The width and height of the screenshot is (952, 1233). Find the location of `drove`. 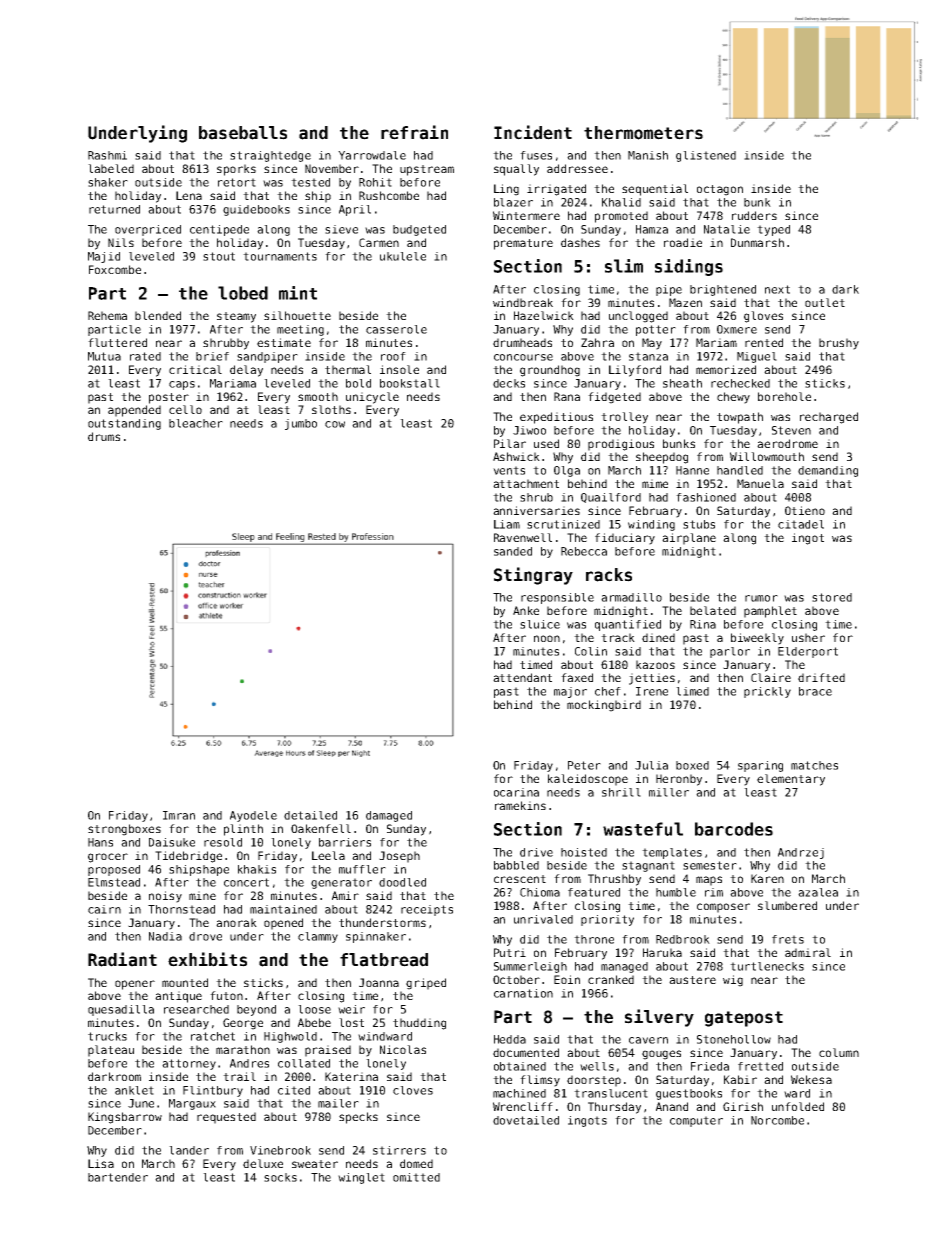

drove is located at coordinates (205, 936).
